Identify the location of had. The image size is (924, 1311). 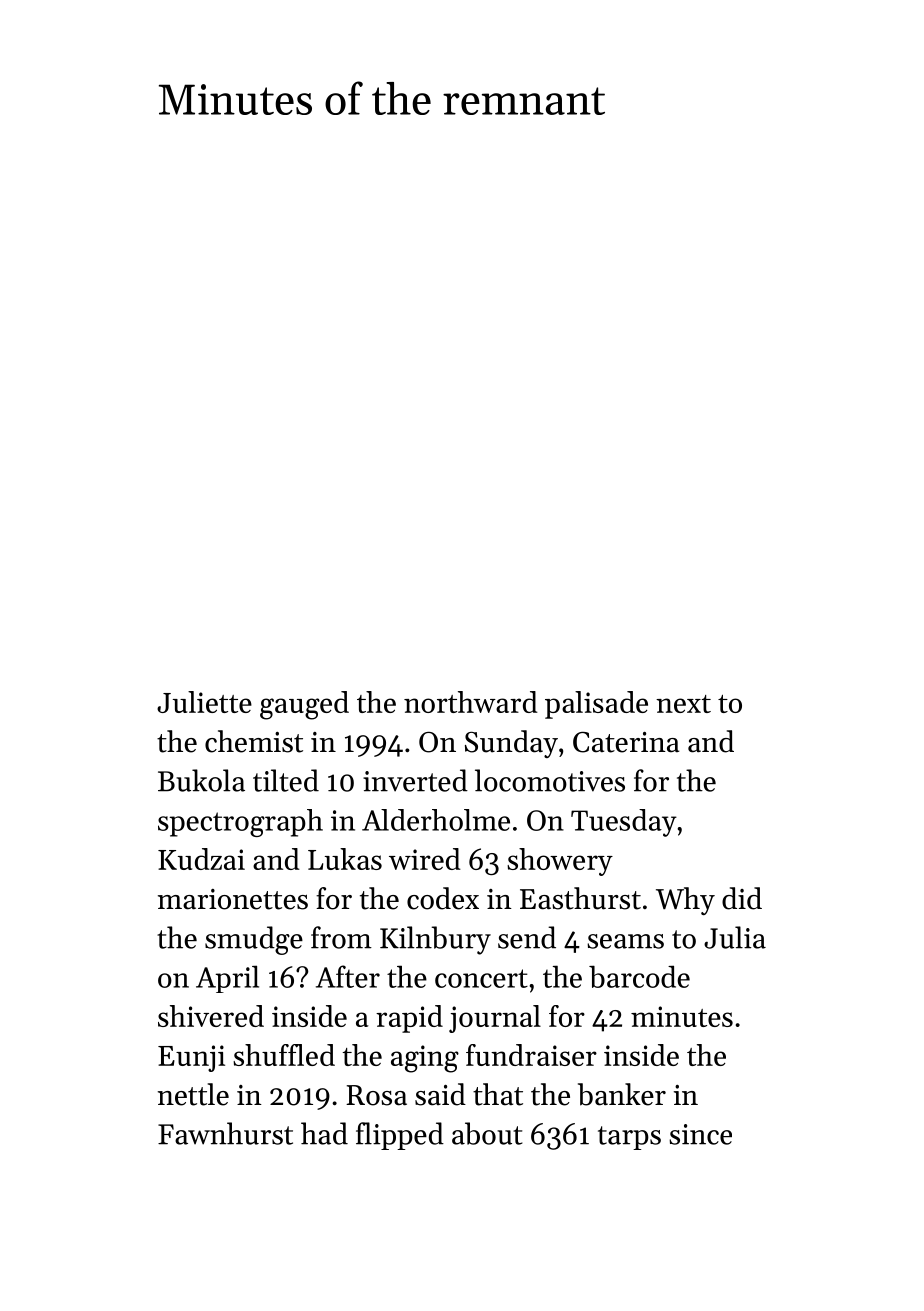
(324, 1133).
